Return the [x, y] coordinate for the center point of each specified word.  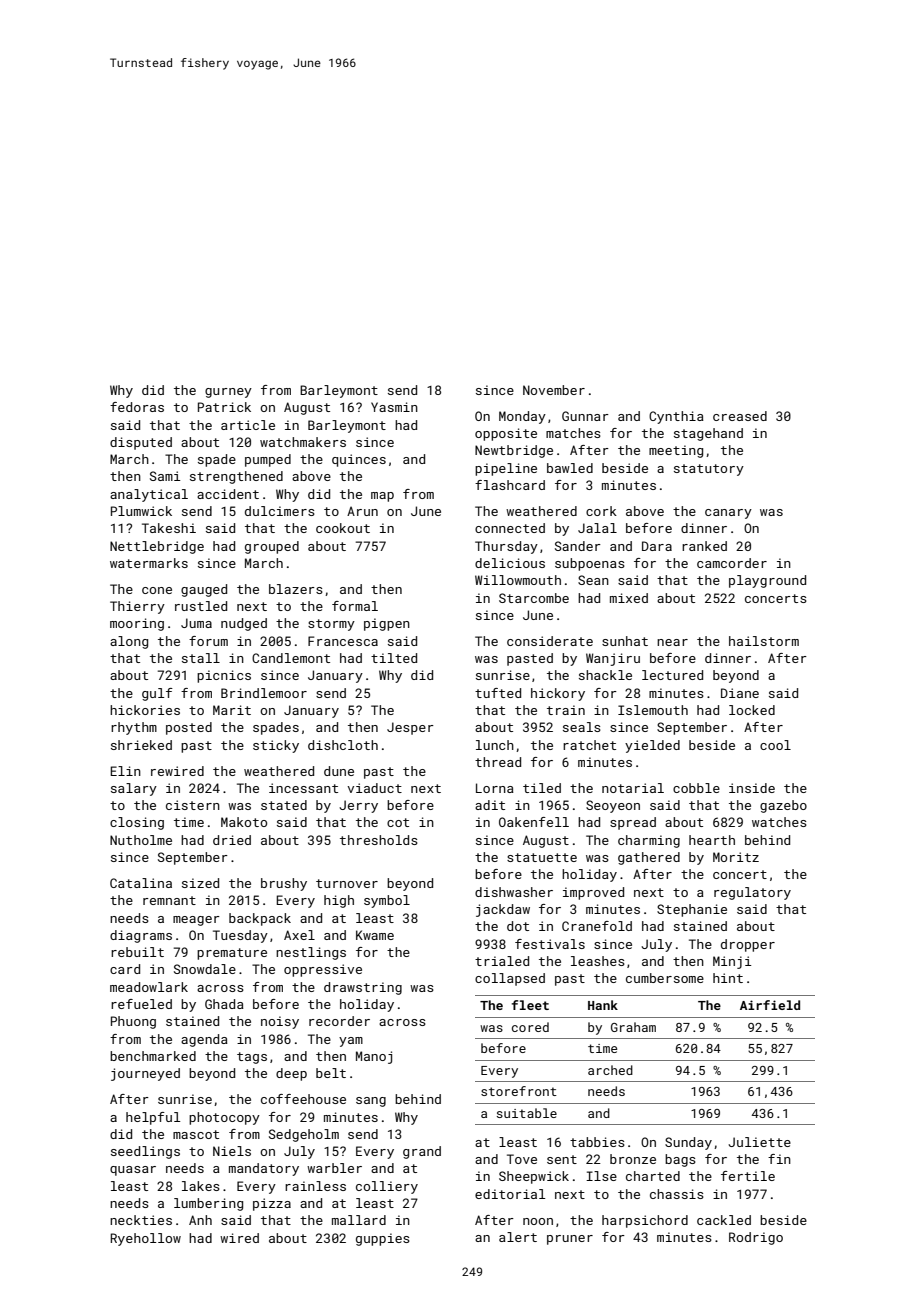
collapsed [510, 979]
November [554, 390]
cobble [696, 788]
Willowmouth [518, 580]
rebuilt [137, 952]
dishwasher [514, 892]
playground [767, 581]
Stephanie [692, 910]
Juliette [759, 1142]
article [248, 425]
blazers [296, 589]
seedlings [145, 1152]
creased [740, 416]
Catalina [141, 883]
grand [422, 1152]
